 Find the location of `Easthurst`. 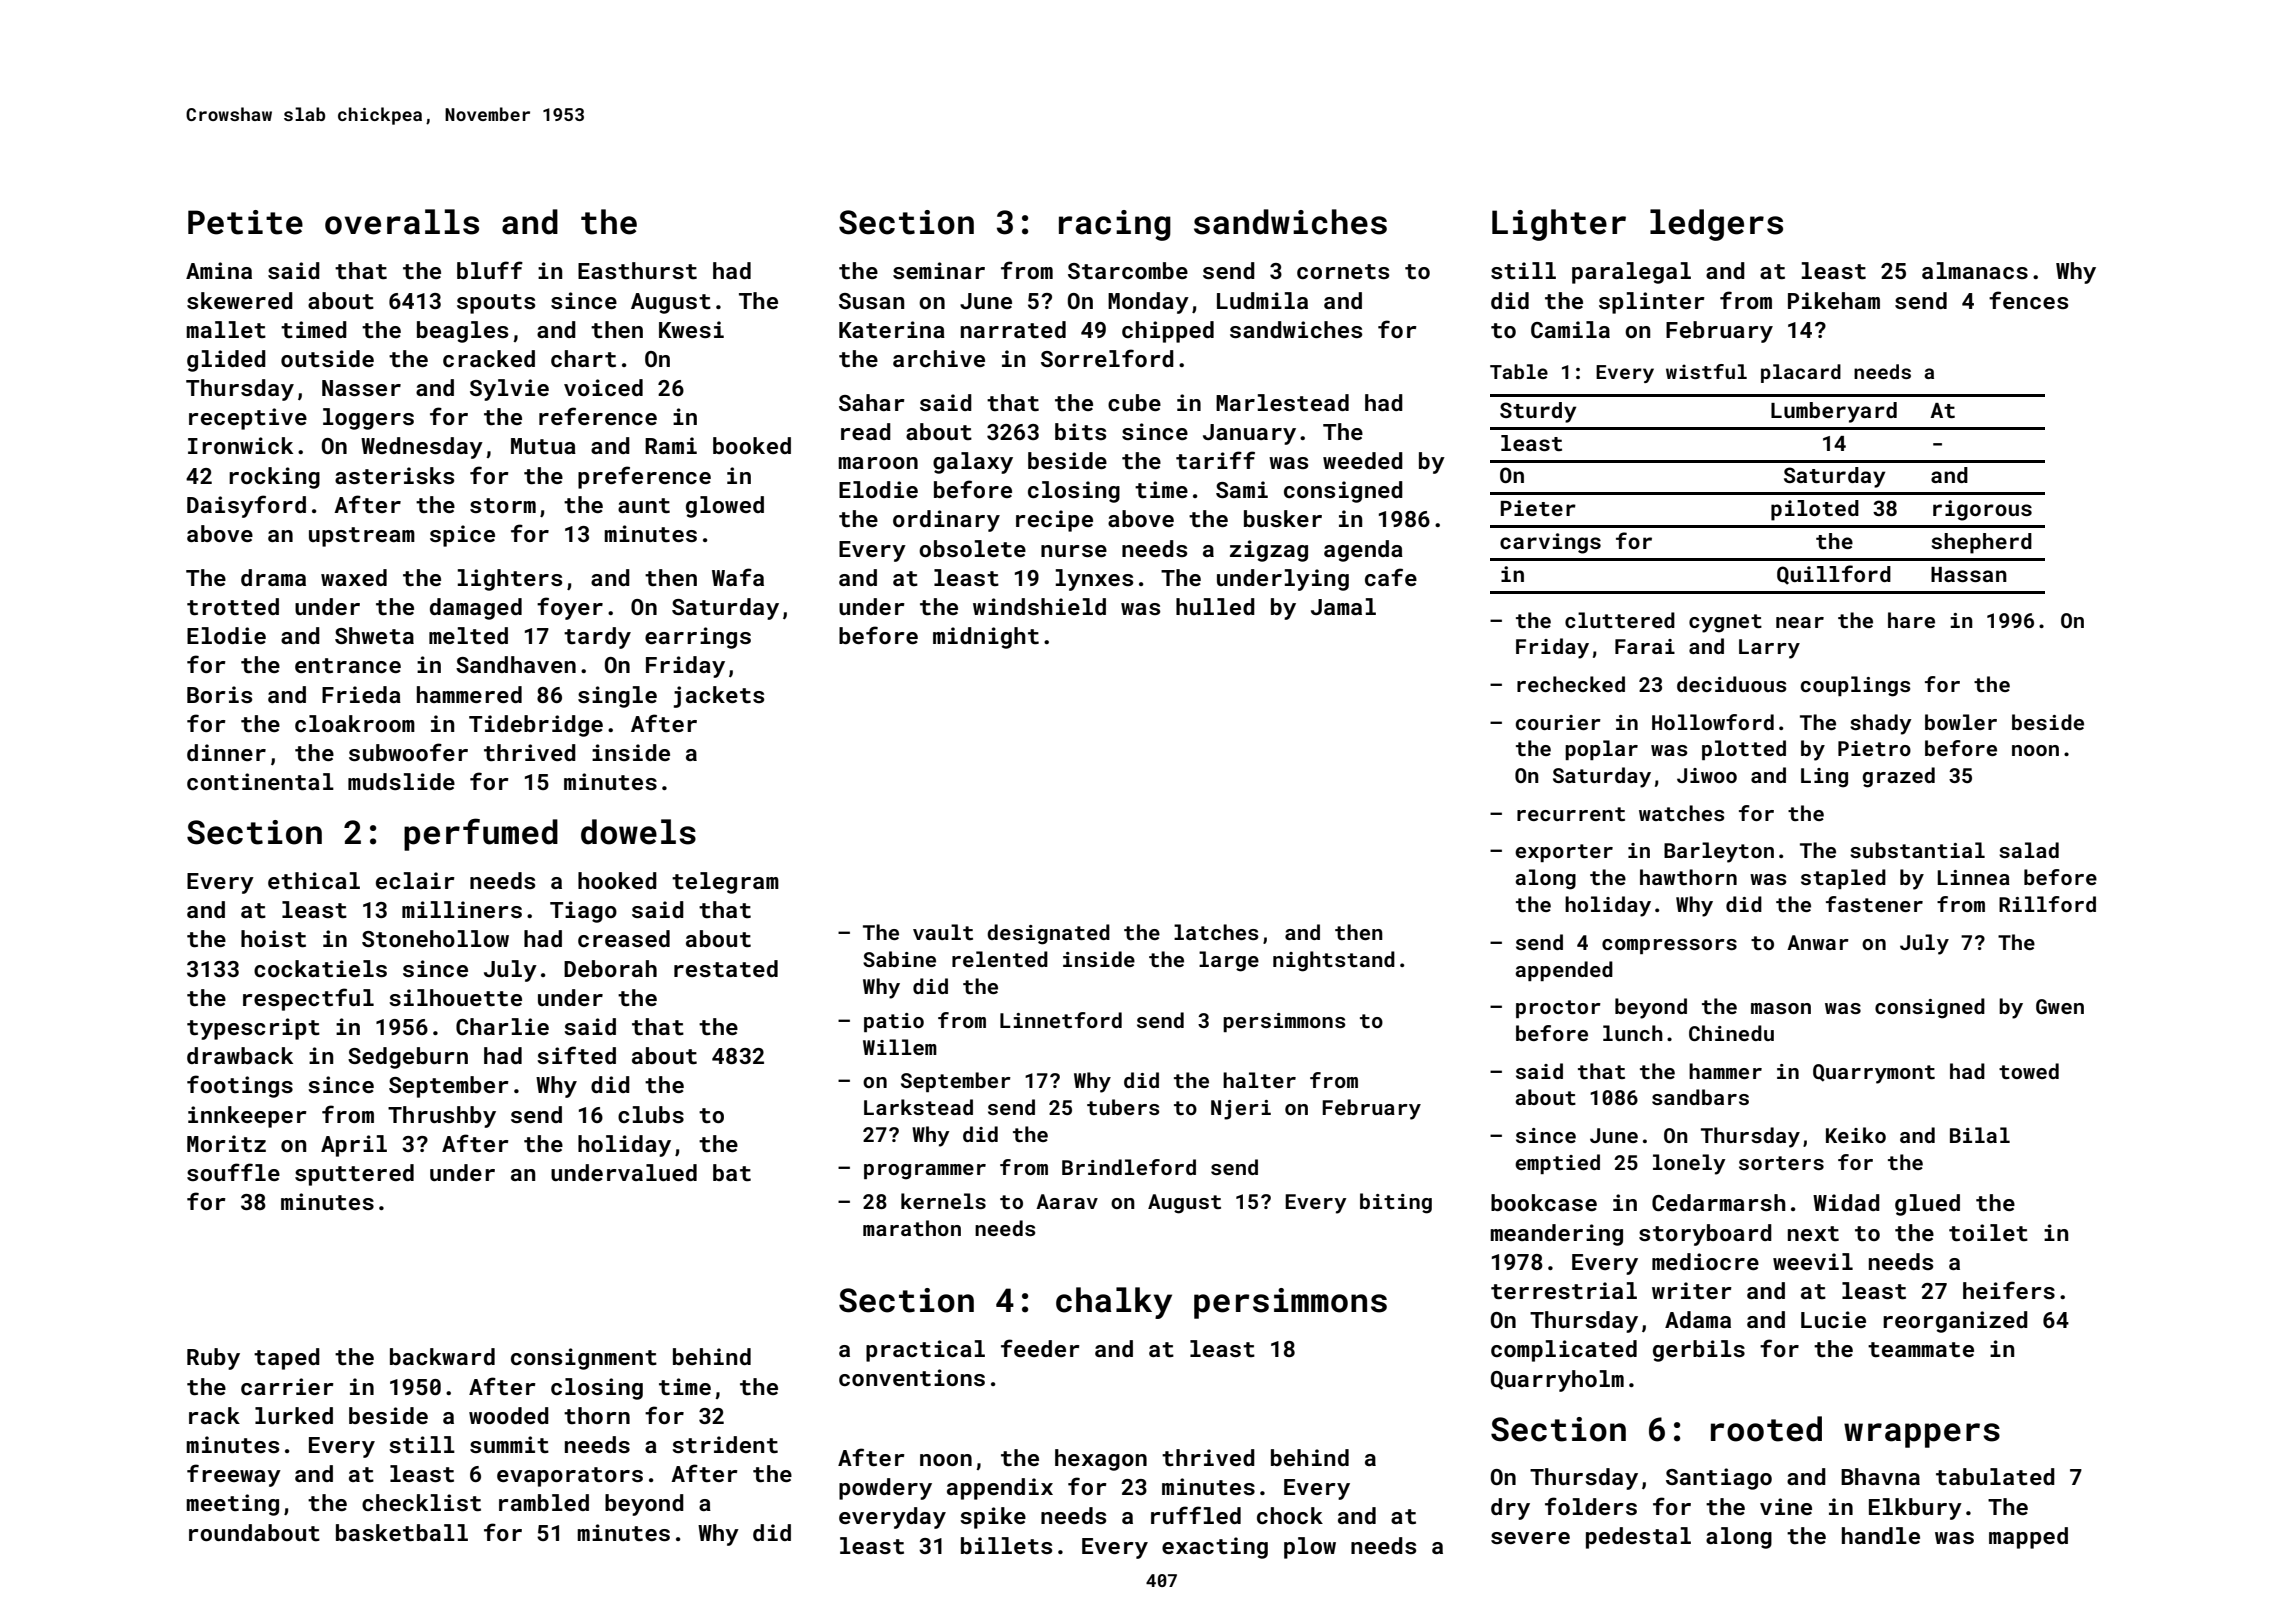

Easthurst is located at coordinates (637, 270).
